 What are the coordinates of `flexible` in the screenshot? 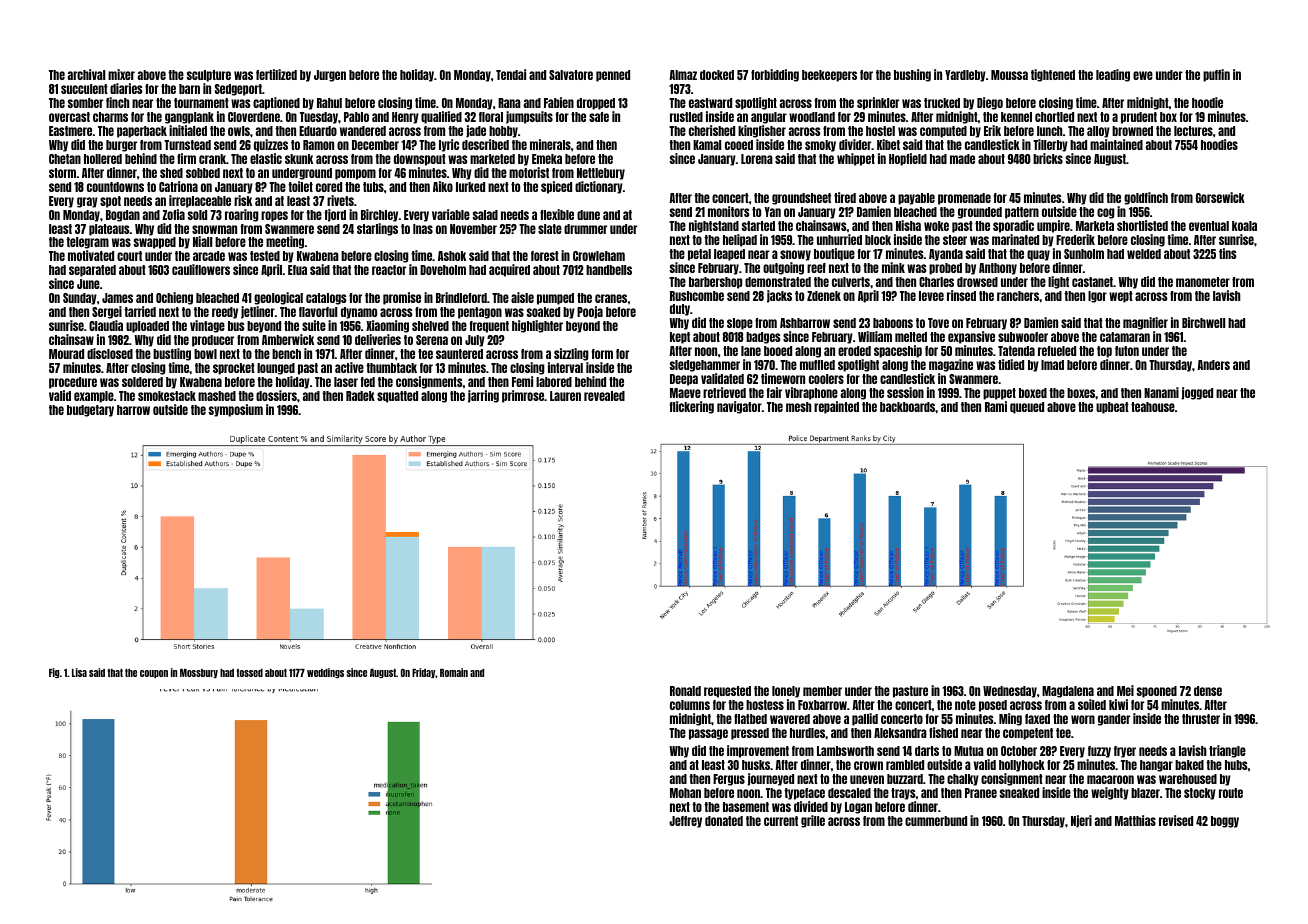 It's located at (557, 214).
